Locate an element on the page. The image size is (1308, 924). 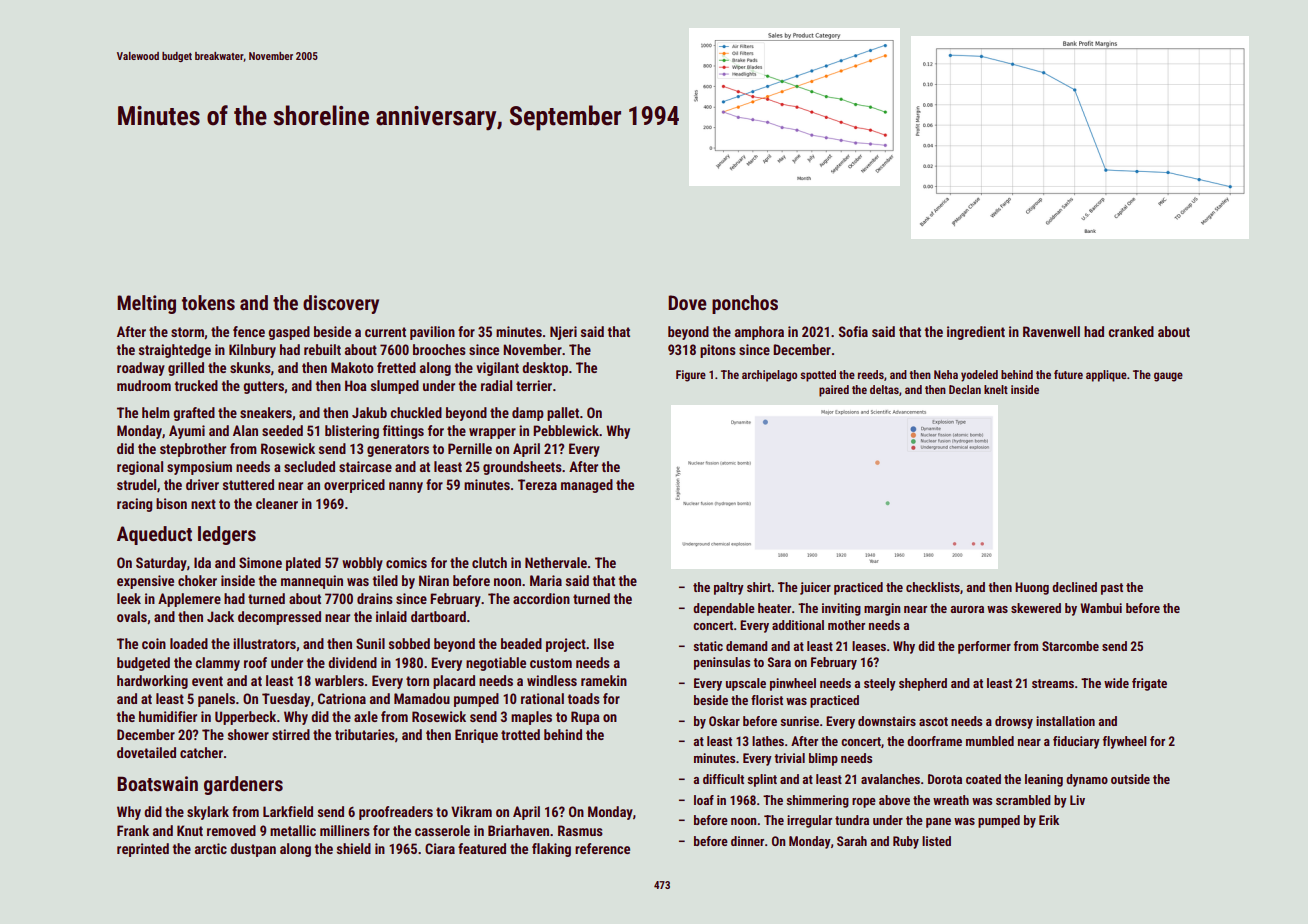
managed is located at coordinates (587, 486).
